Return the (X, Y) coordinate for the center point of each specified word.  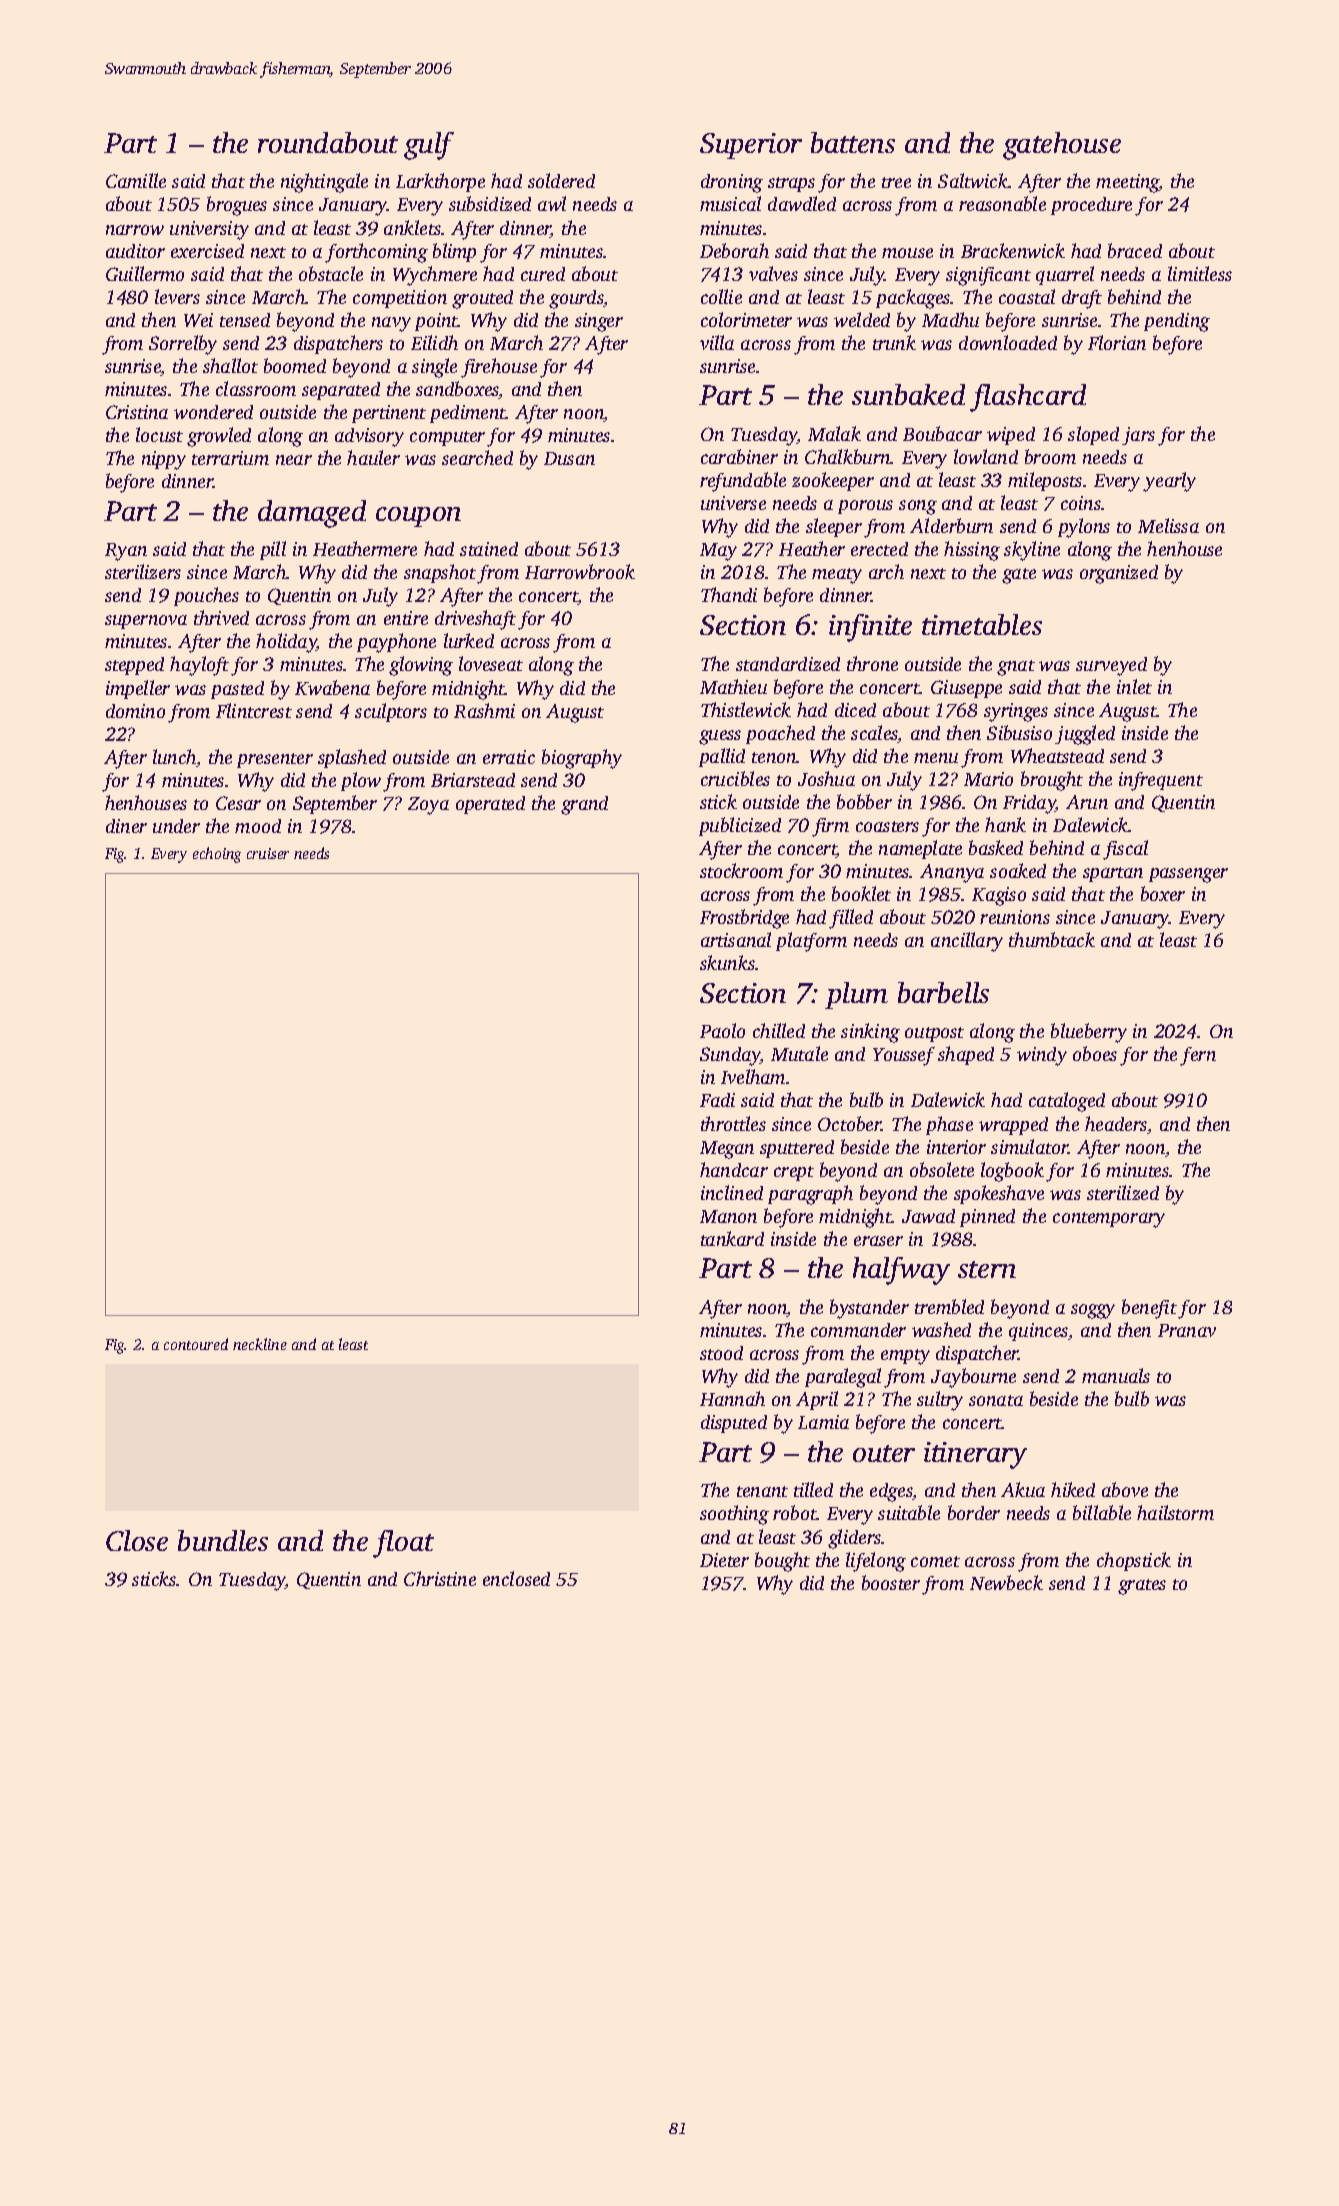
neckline (260, 1344)
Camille (136, 180)
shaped (966, 1055)
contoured (196, 1344)
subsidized (490, 203)
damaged (312, 514)
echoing (217, 855)
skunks (727, 962)
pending (1177, 322)
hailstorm (1175, 1512)
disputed (734, 1424)
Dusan (569, 458)
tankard (732, 1238)
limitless (1200, 273)
